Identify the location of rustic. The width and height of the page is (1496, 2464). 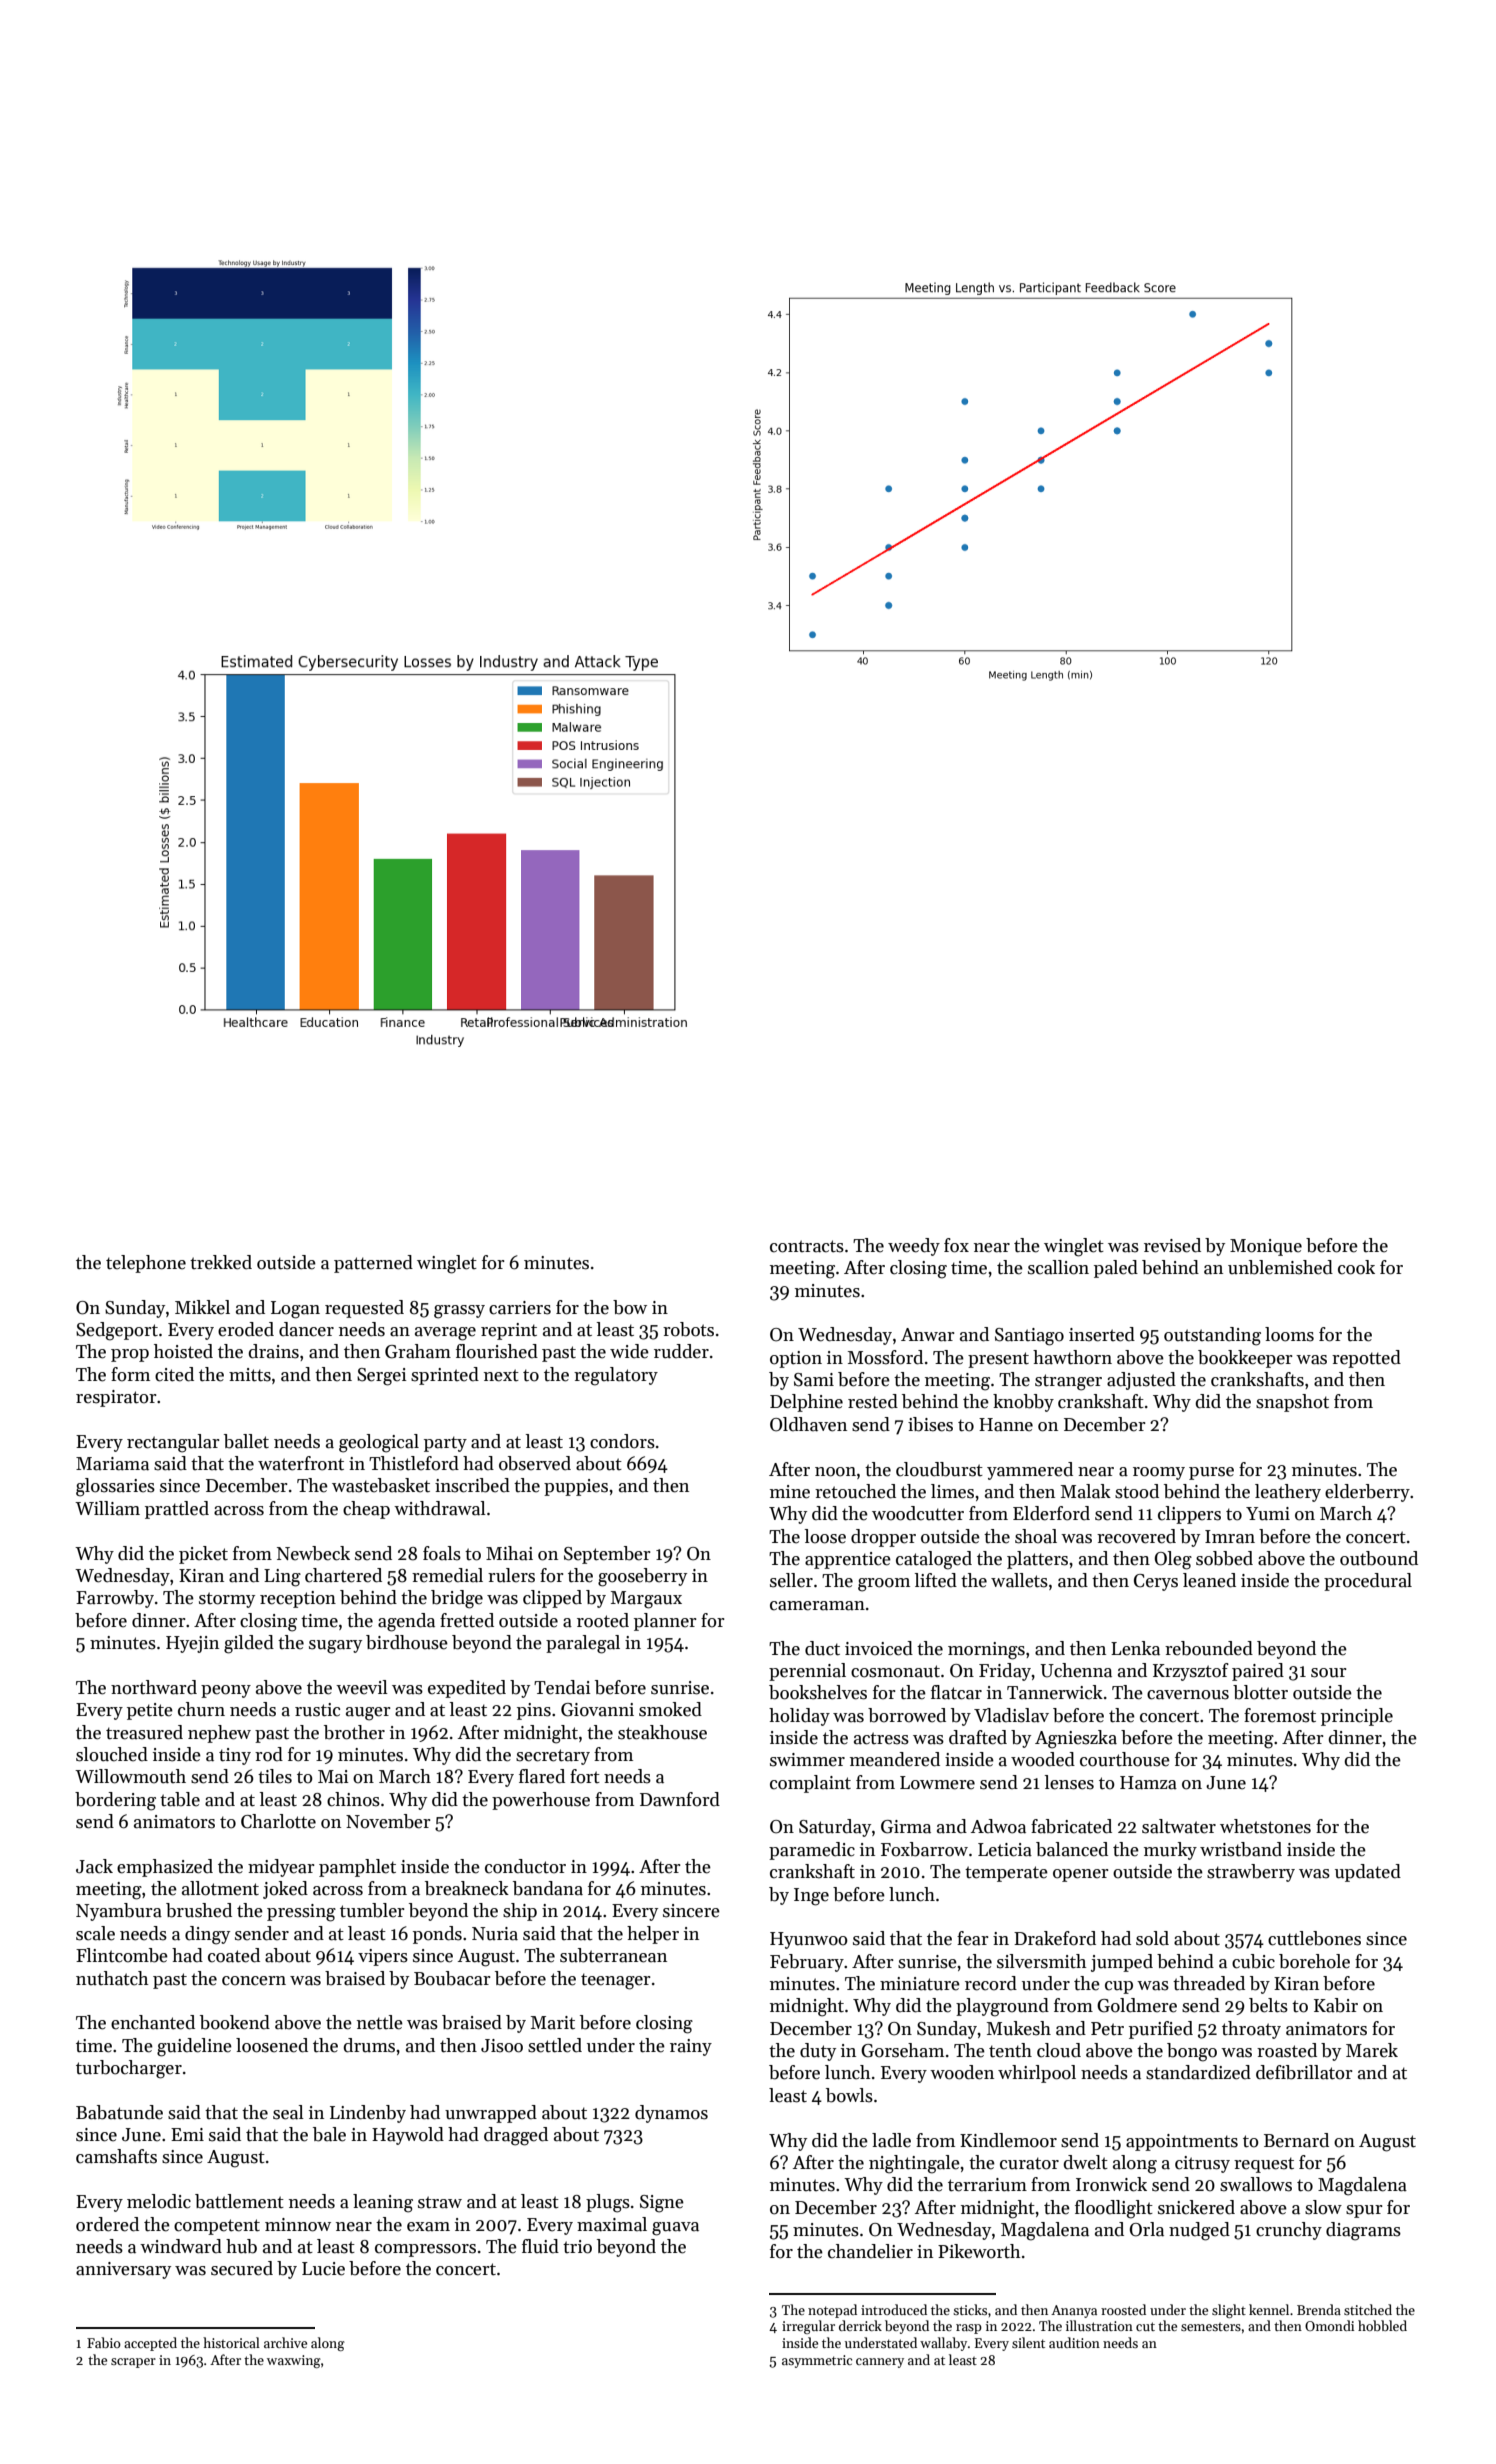
(317, 1710).
